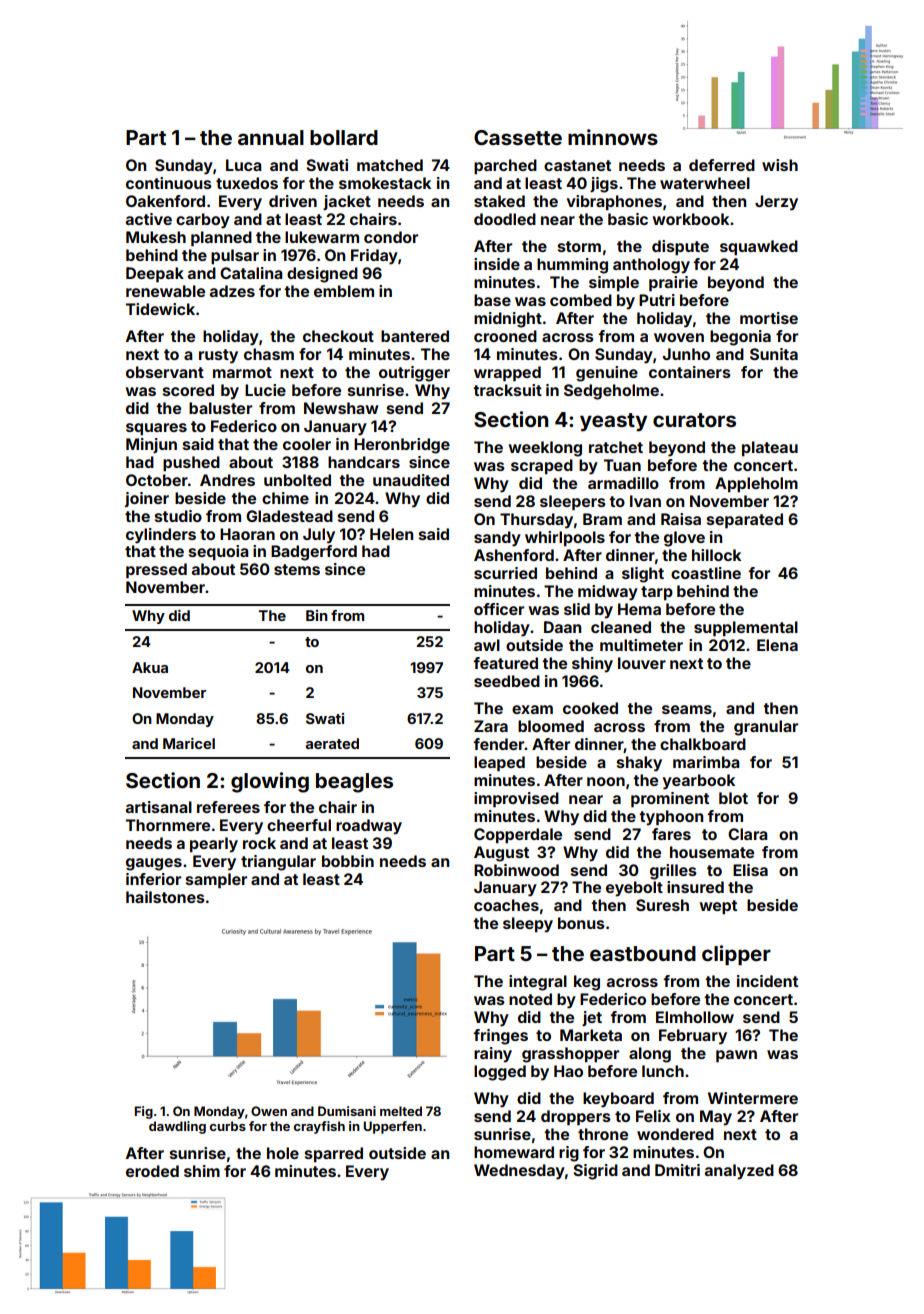 This document has width=924, height=1314. Describe the element at coordinates (675, 1134) in the document. I see `wondered` at that location.
